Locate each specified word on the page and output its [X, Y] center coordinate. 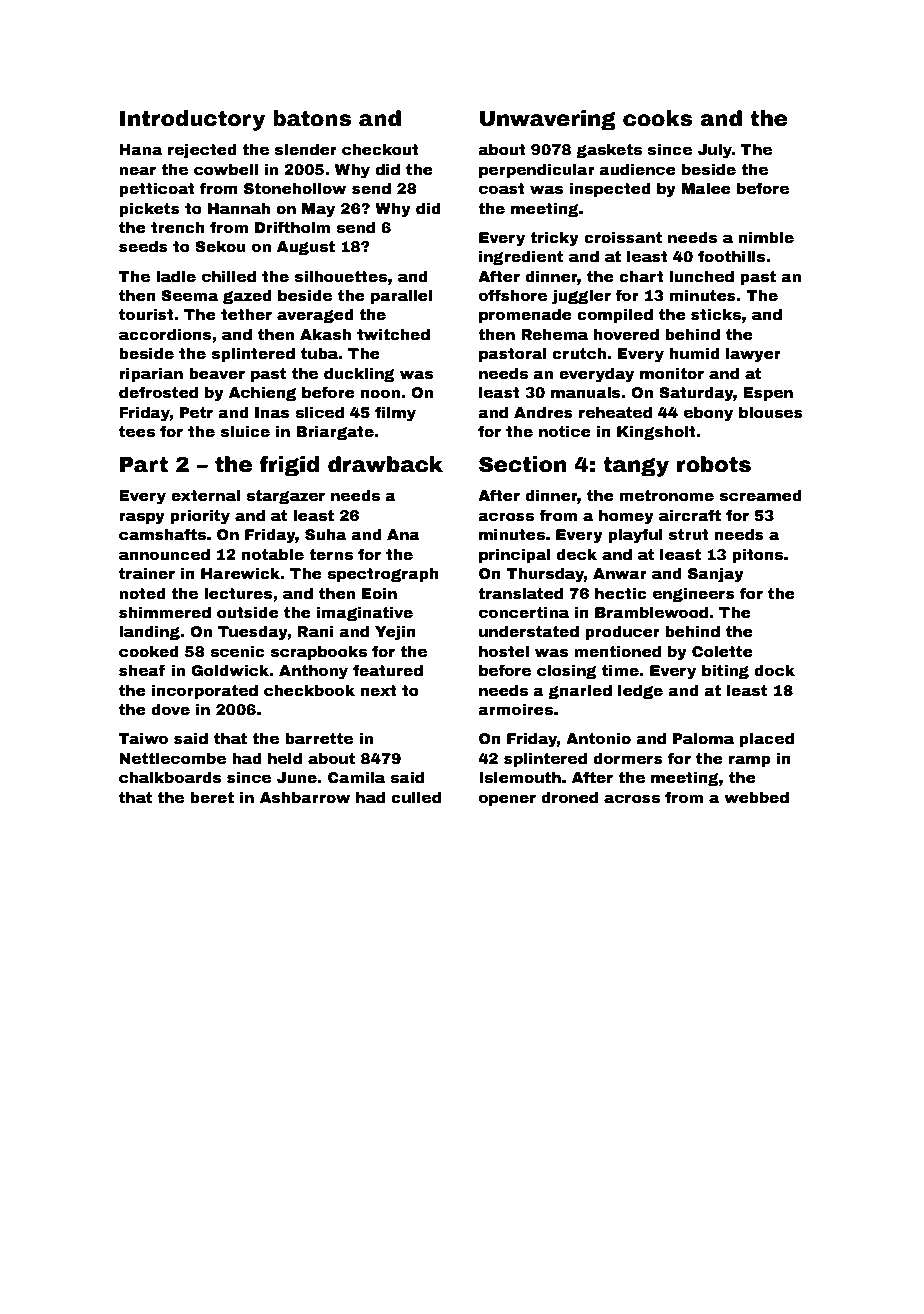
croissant [623, 237]
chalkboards [170, 777]
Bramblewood [651, 612]
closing [567, 671]
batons [312, 118]
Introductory [192, 120]
